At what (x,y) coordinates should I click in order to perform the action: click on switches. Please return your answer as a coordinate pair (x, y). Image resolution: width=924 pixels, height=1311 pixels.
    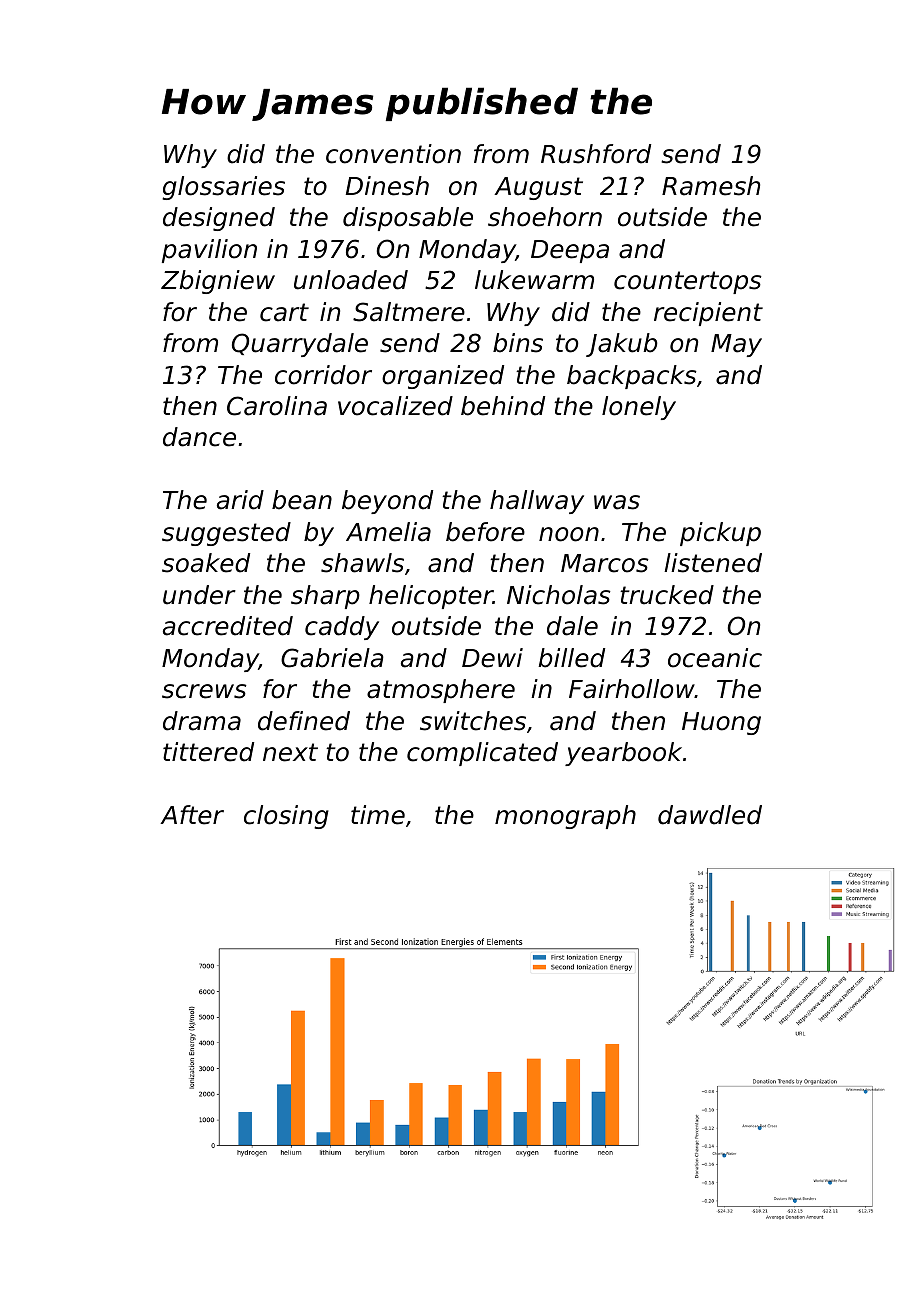
    Looking at the image, I should click on (473, 721).
